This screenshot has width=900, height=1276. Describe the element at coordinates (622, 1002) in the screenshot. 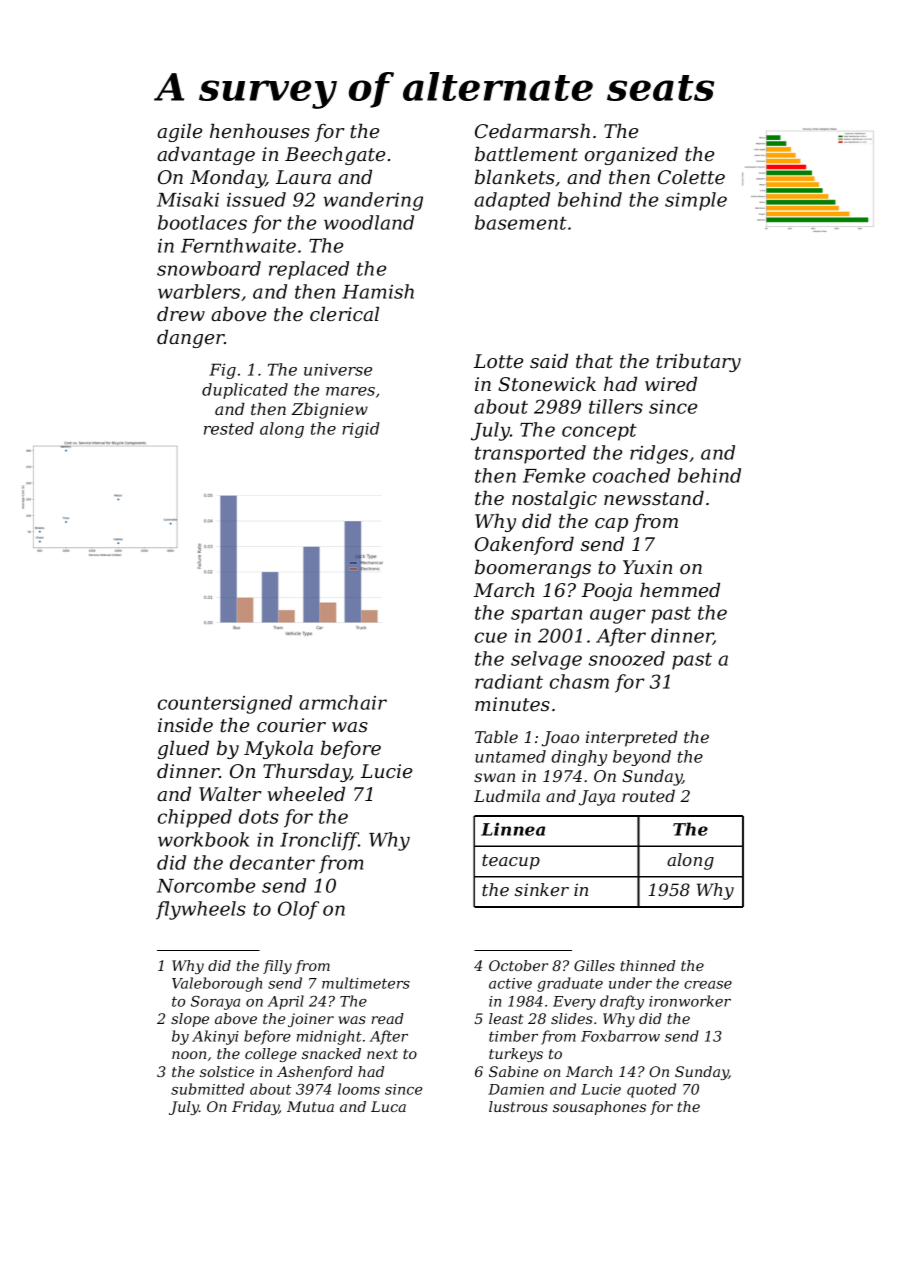

I see `drafty` at that location.
